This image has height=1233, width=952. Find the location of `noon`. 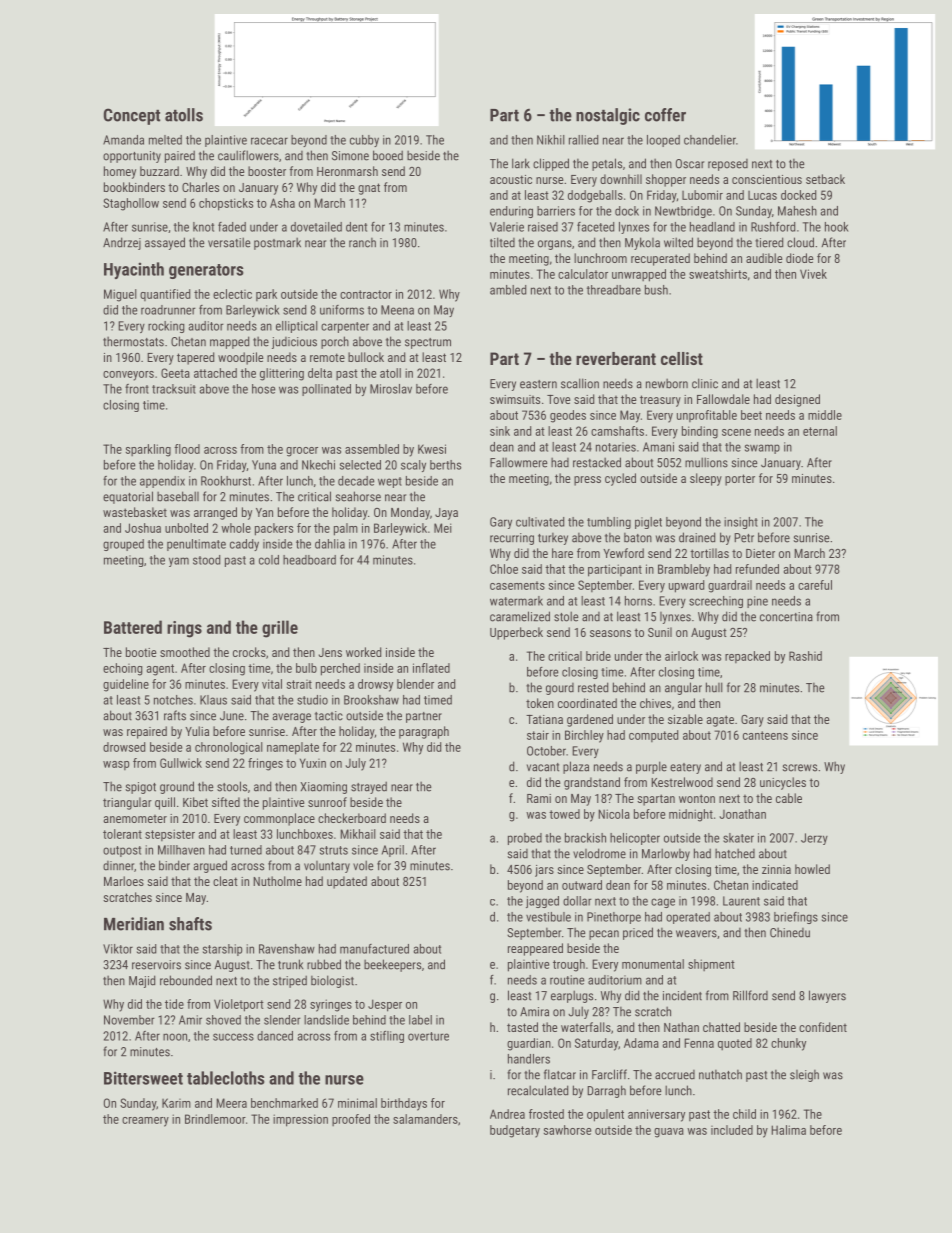

noon is located at coordinates (175, 1037).
